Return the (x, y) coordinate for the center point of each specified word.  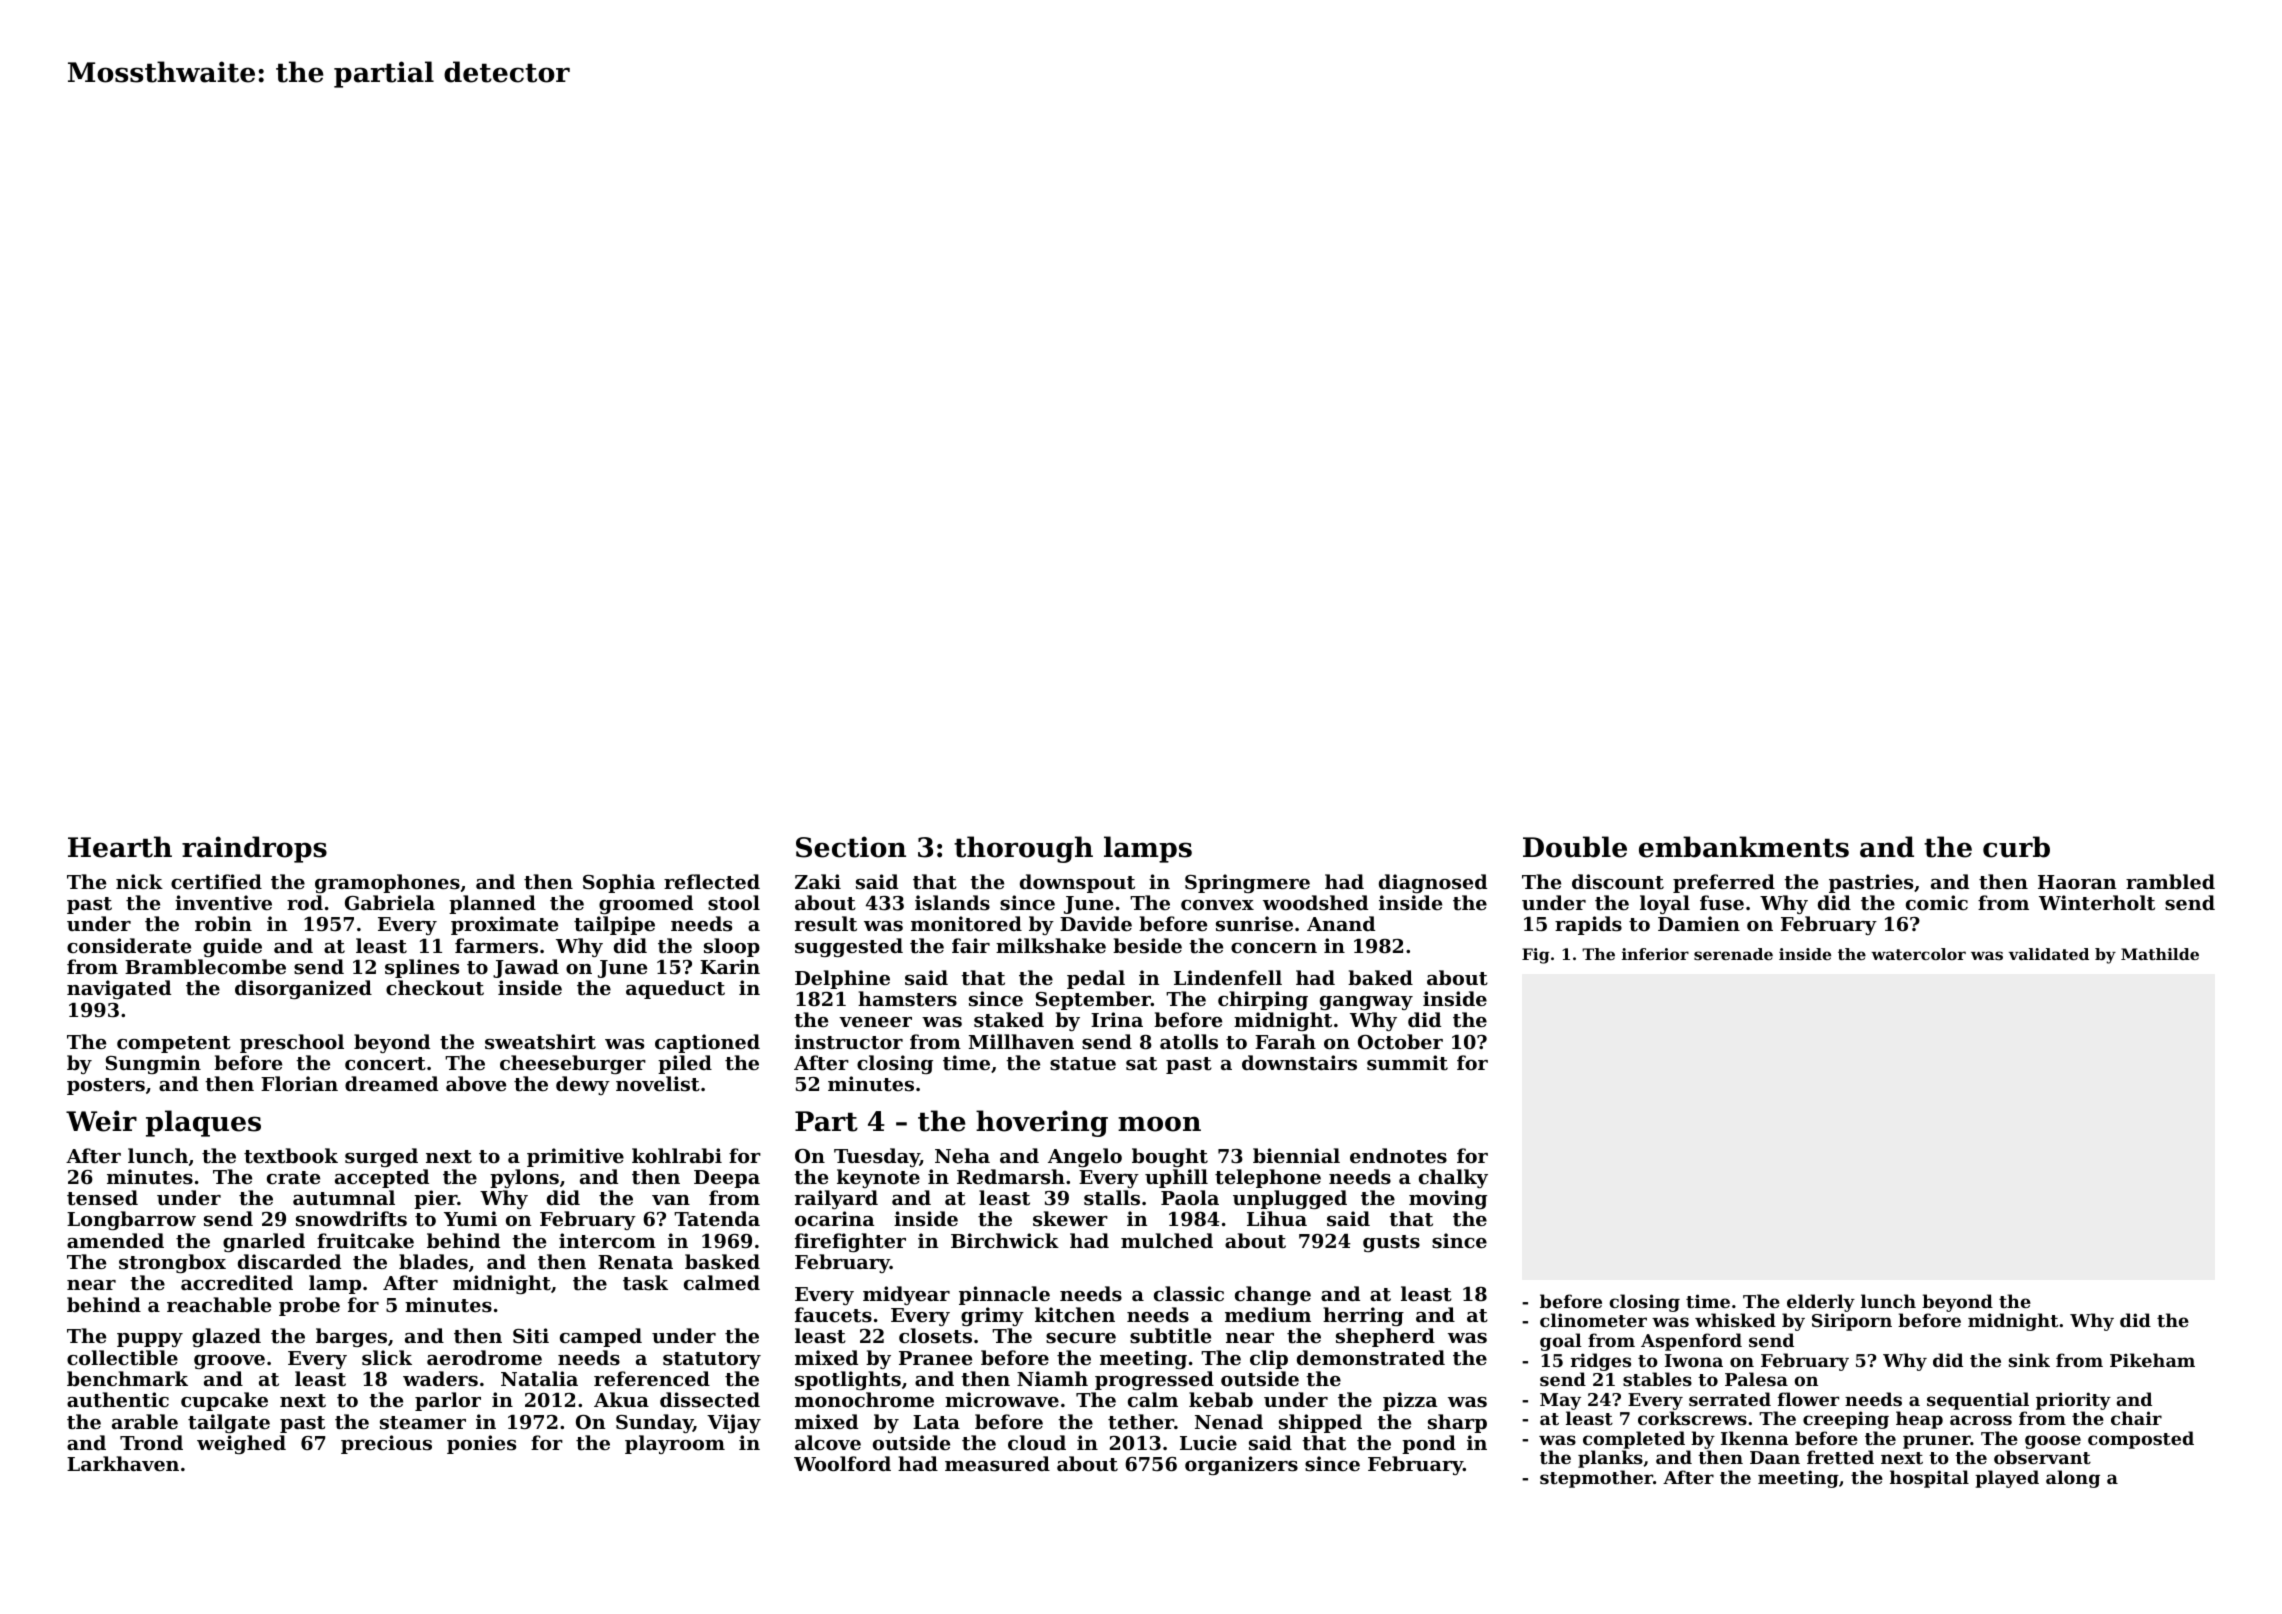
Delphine (842, 979)
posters (106, 1086)
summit (1407, 1063)
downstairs (1299, 1062)
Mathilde (2160, 954)
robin (223, 923)
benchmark (127, 1378)
